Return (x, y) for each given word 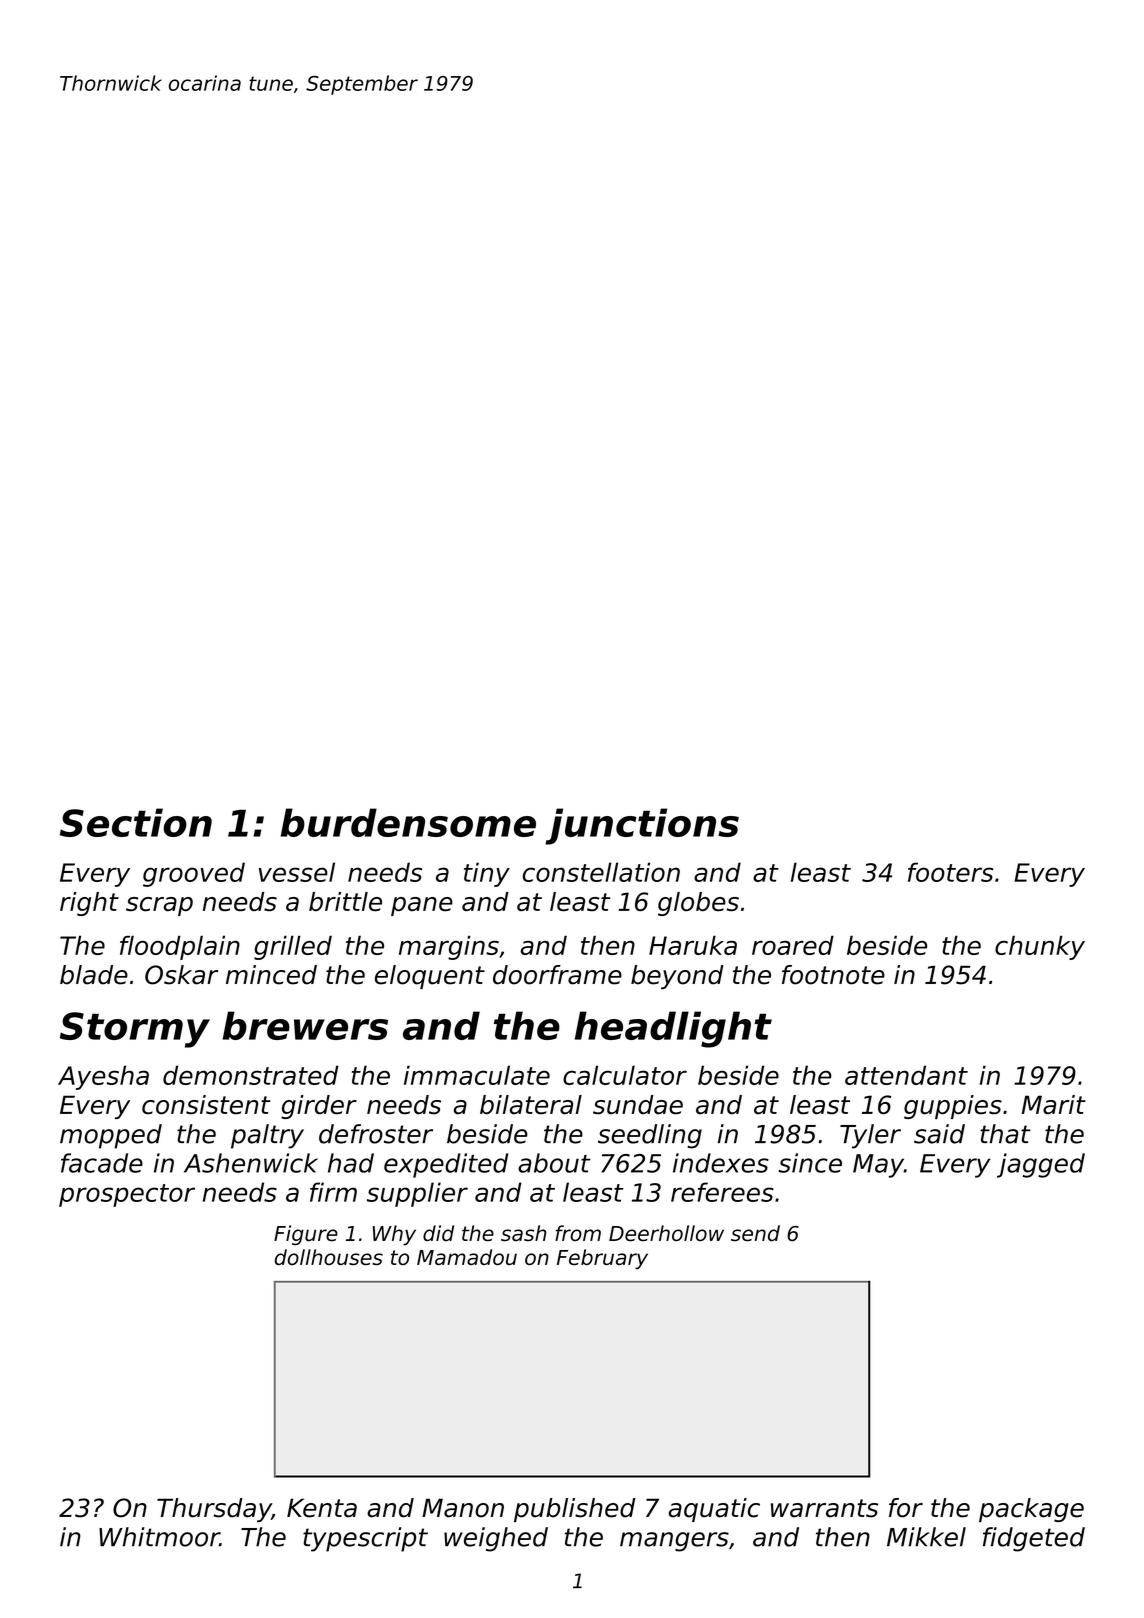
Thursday (214, 1510)
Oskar (181, 975)
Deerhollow (666, 1233)
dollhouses (329, 1257)
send (755, 1233)
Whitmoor (159, 1537)
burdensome (408, 822)
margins (449, 947)
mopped (111, 1136)
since (810, 1163)
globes (698, 904)
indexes (721, 1163)
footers (950, 872)
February (602, 1259)
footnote (833, 975)
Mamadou (467, 1257)
